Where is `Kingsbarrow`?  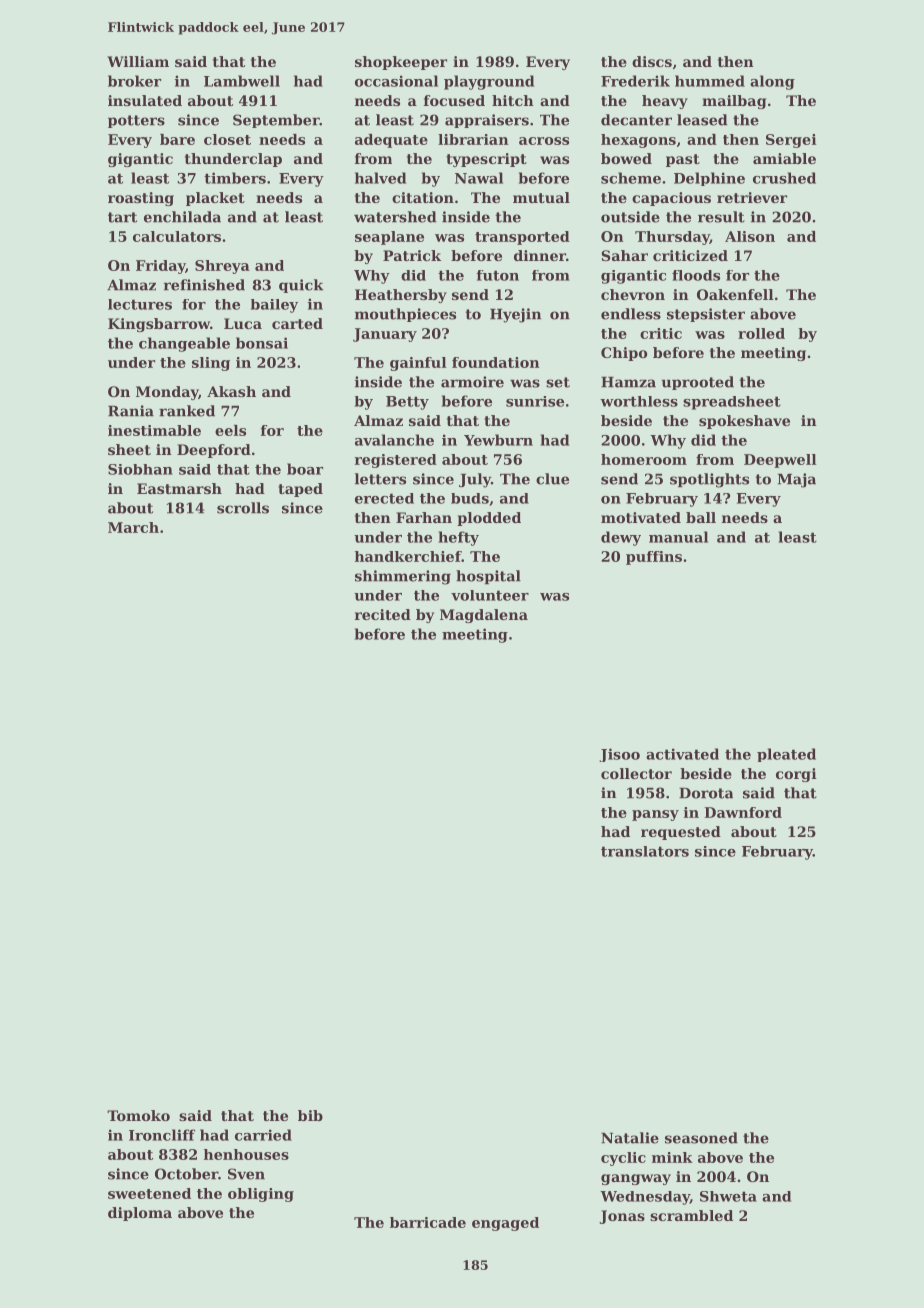
Kingsbarrow is located at coordinates (159, 325).
